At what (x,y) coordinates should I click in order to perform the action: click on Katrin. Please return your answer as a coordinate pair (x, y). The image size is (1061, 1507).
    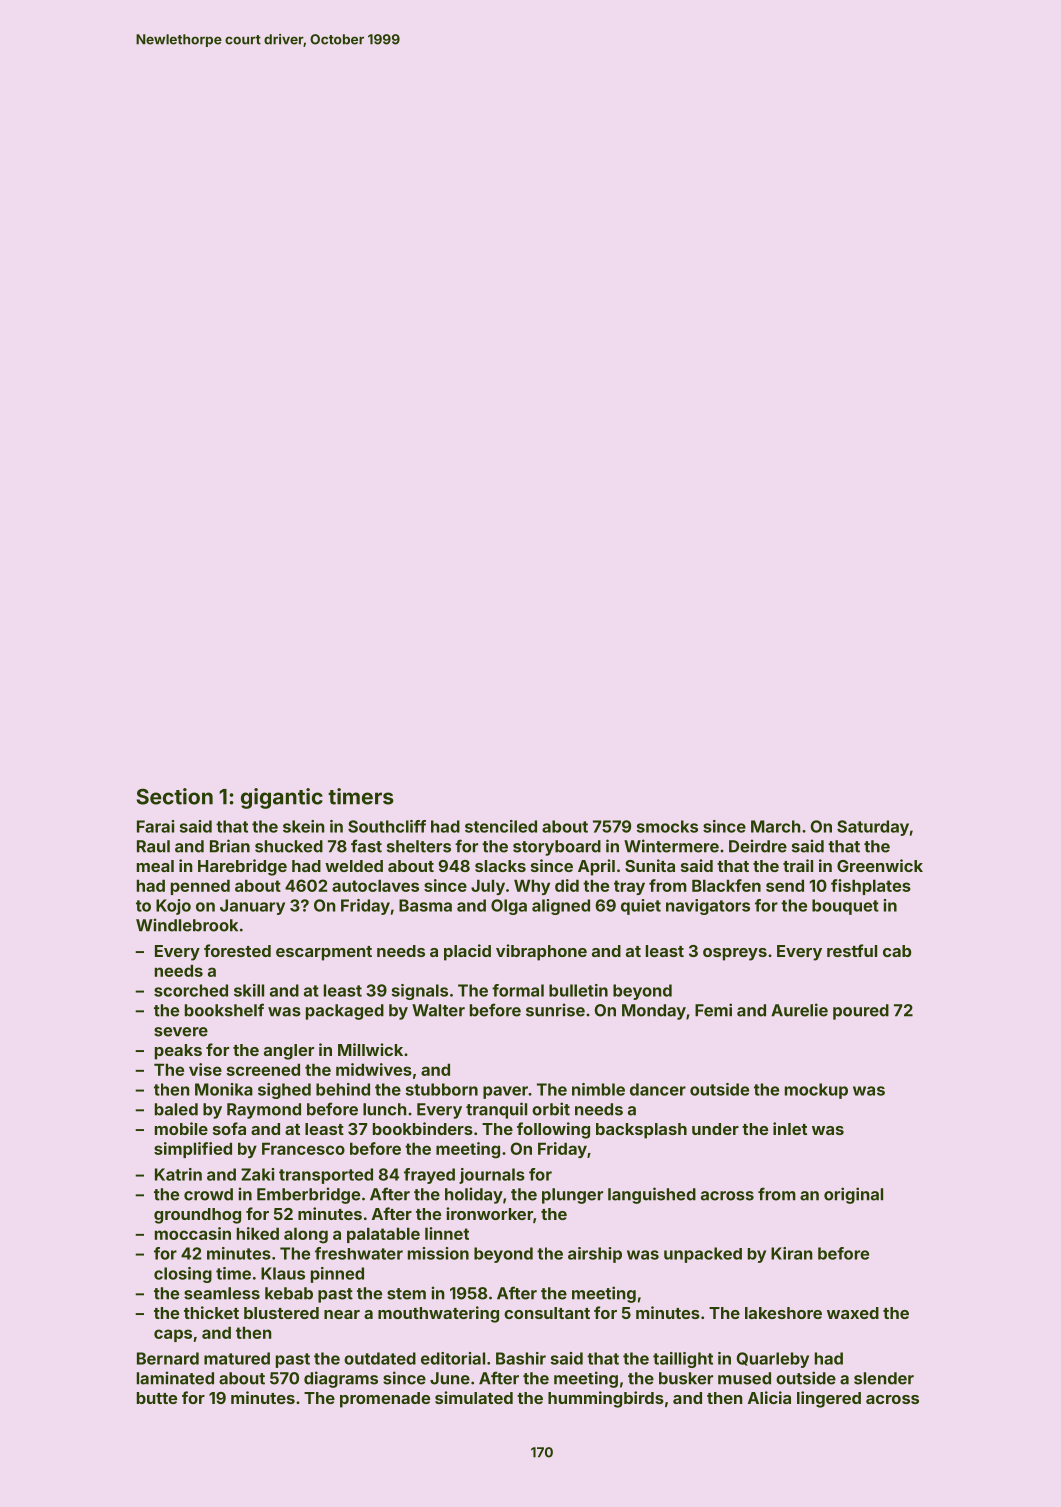
    Looking at the image, I should click on (178, 1174).
